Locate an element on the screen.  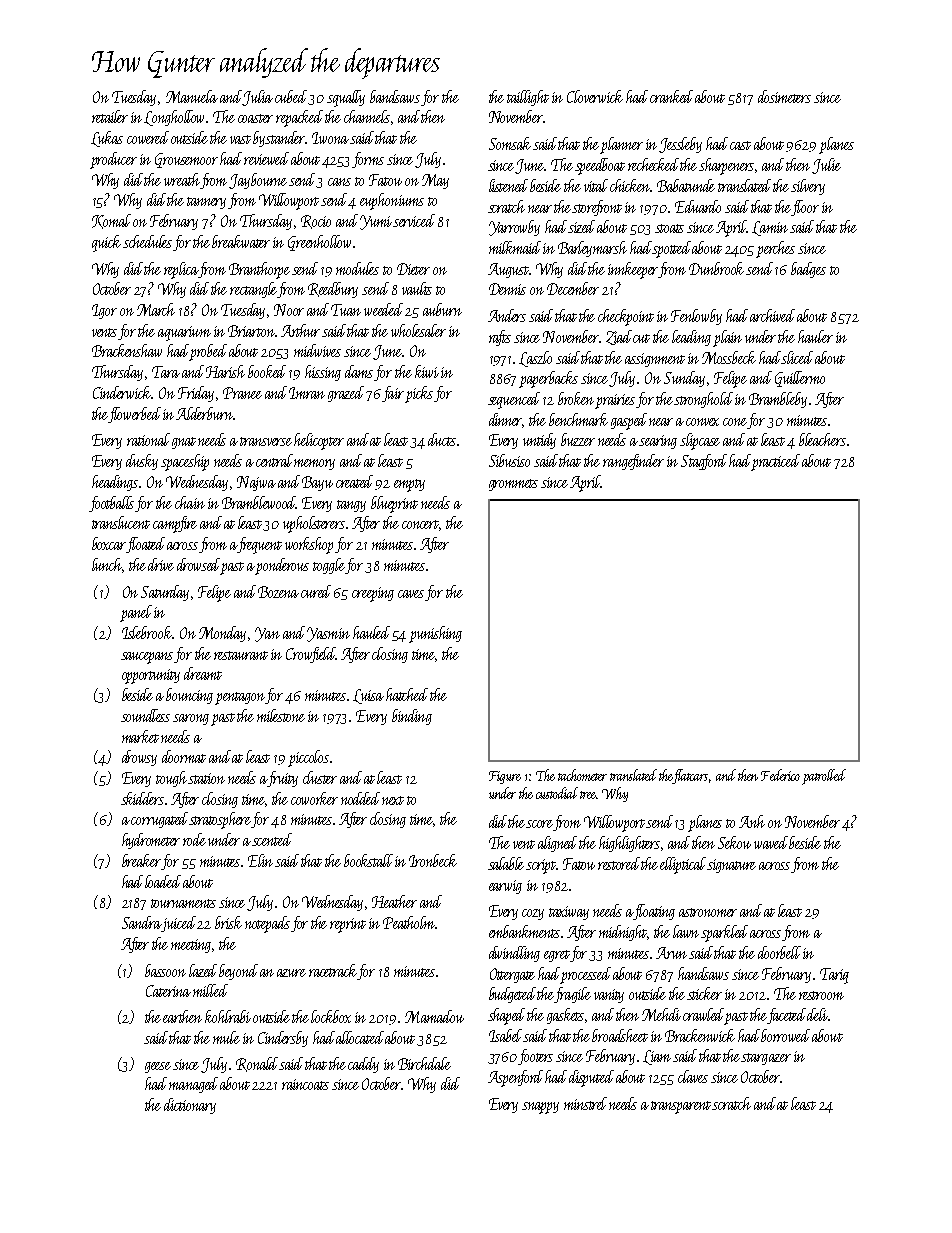
snappy is located at coordinates (540, 1108).
